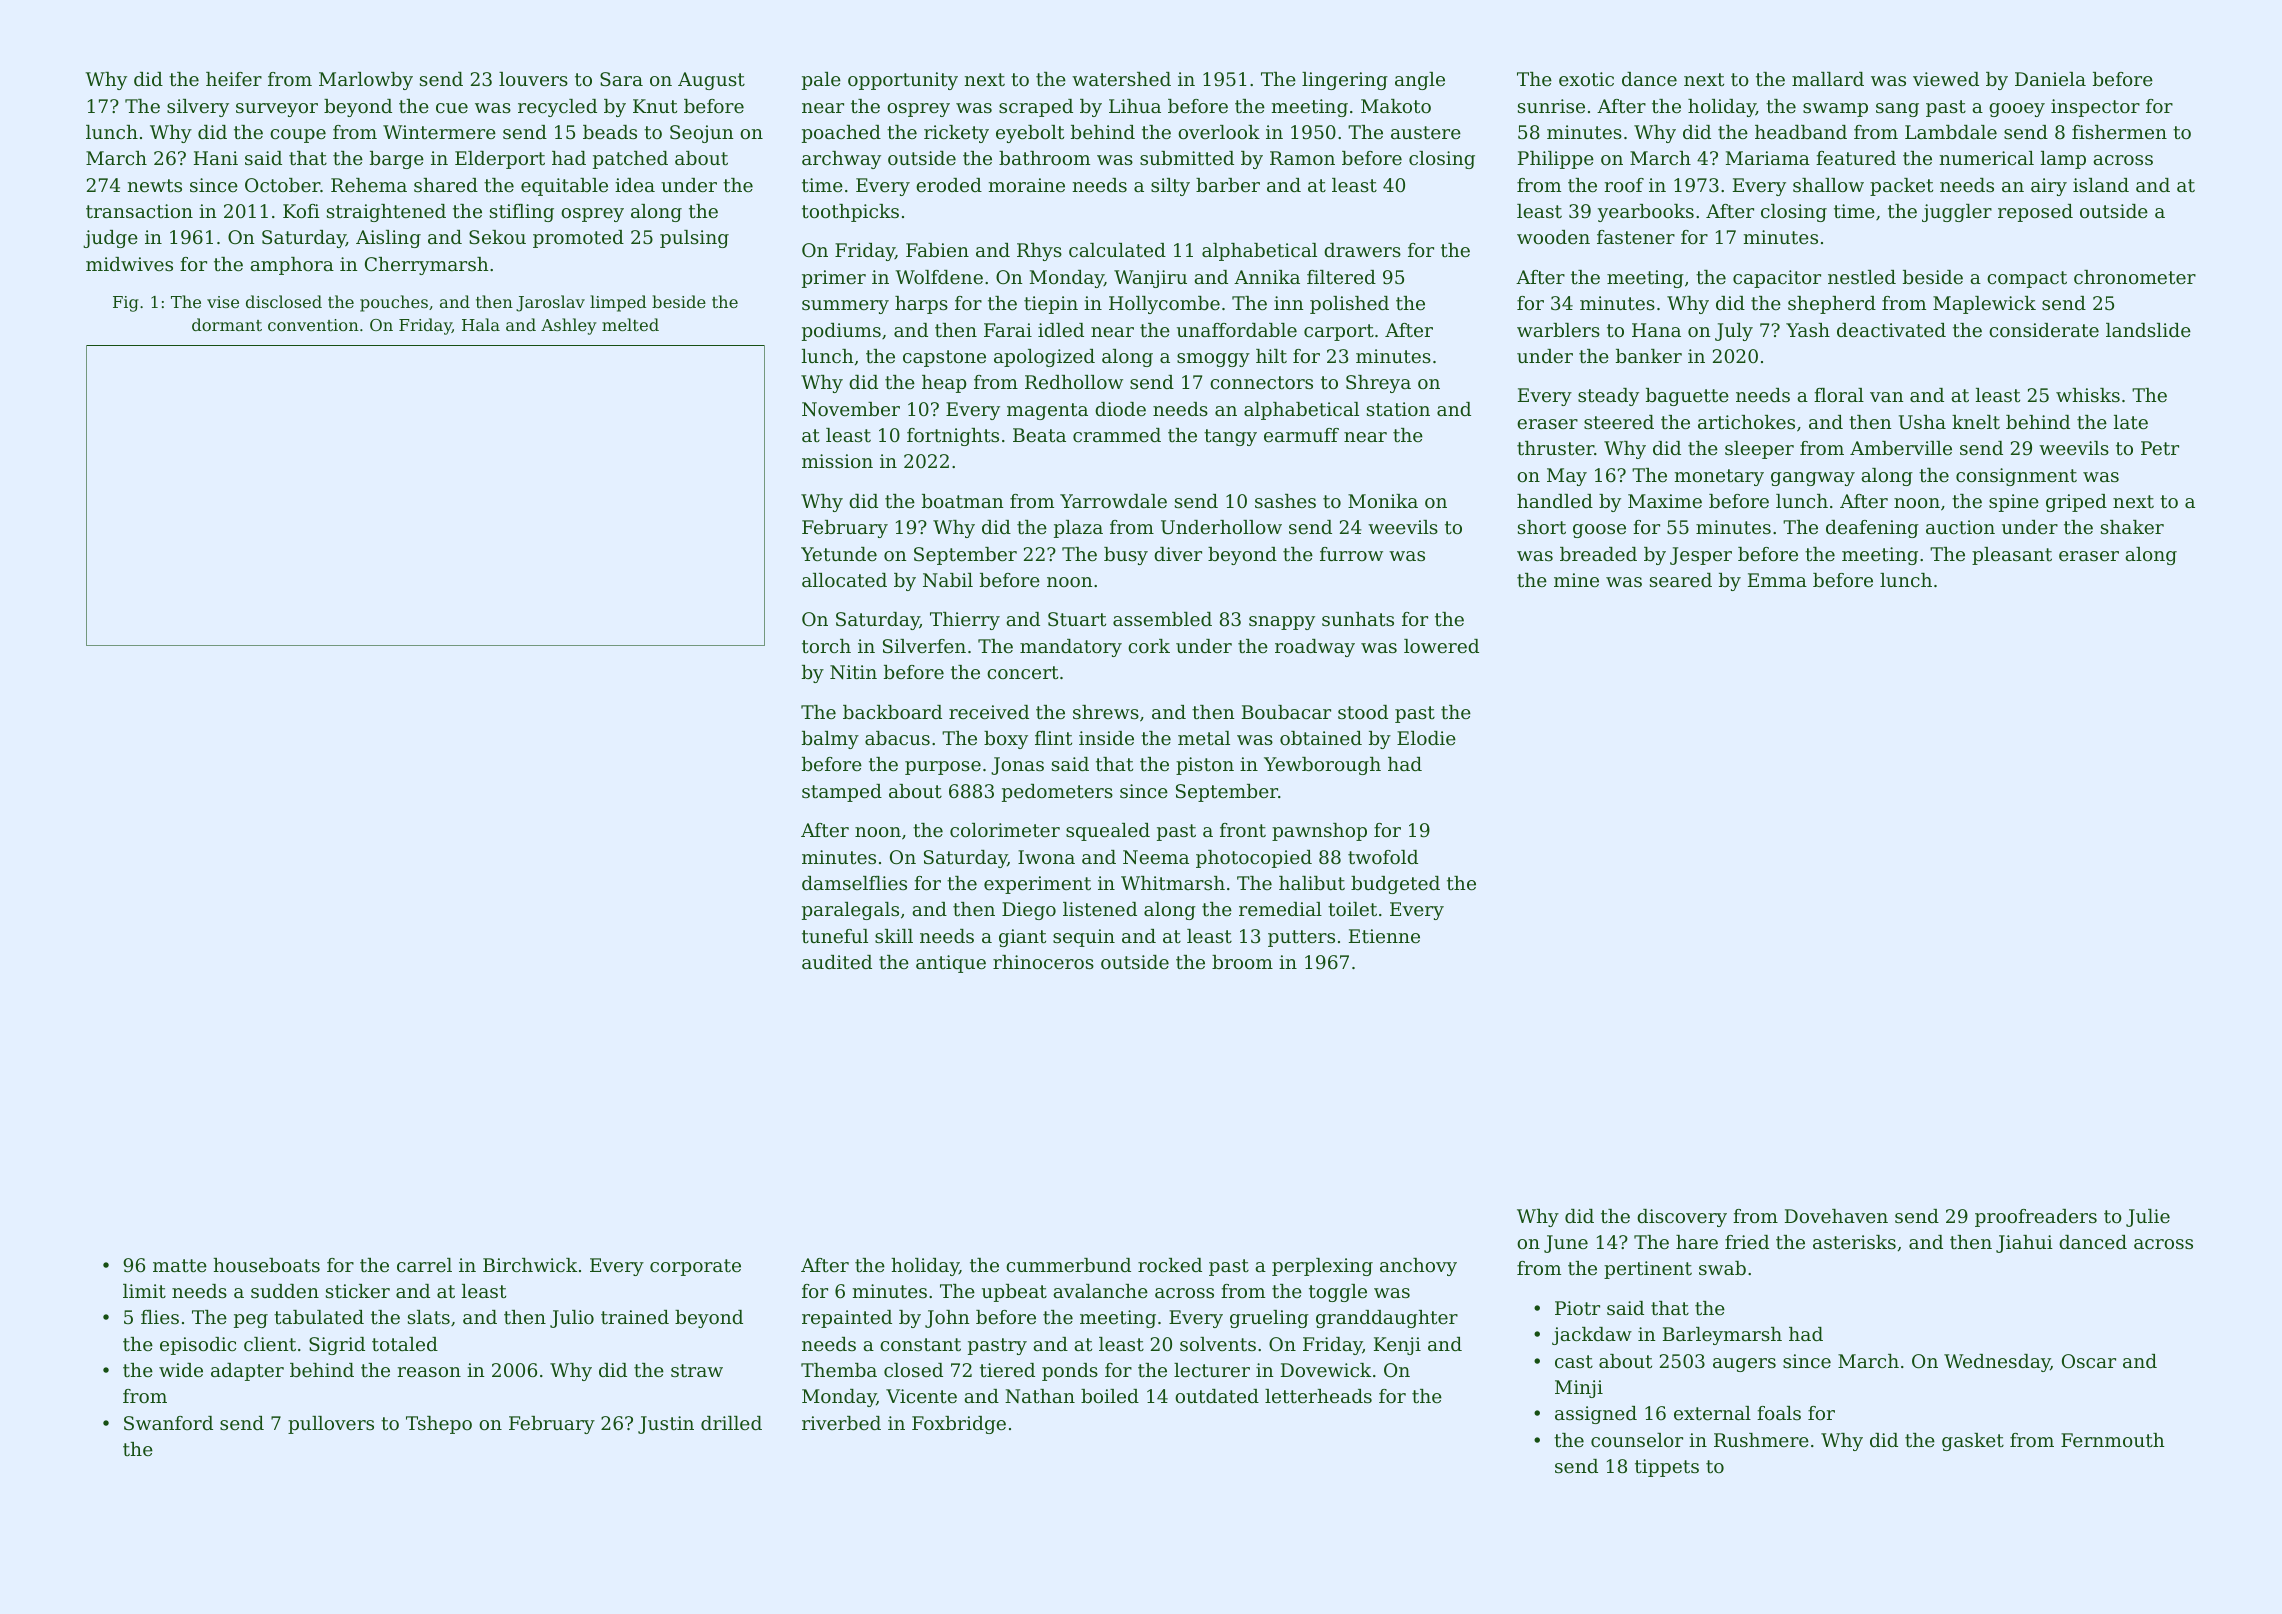  What do you see at coordinates (1178, 554) in the screenshot?
I see `diver` at bounding box center [1178, 554].
